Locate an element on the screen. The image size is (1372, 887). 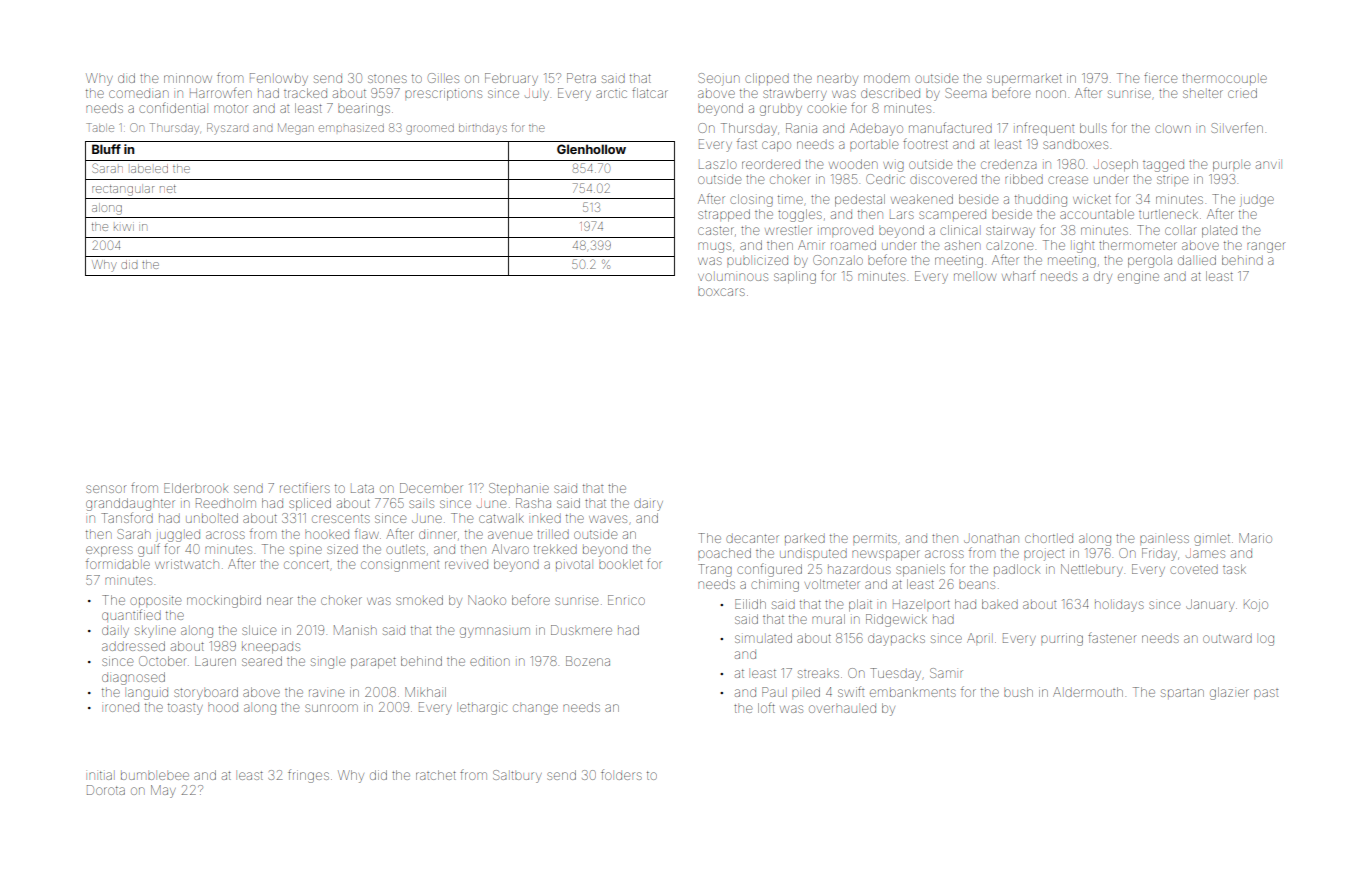
thudding is located at coordinates (1041, 201).
